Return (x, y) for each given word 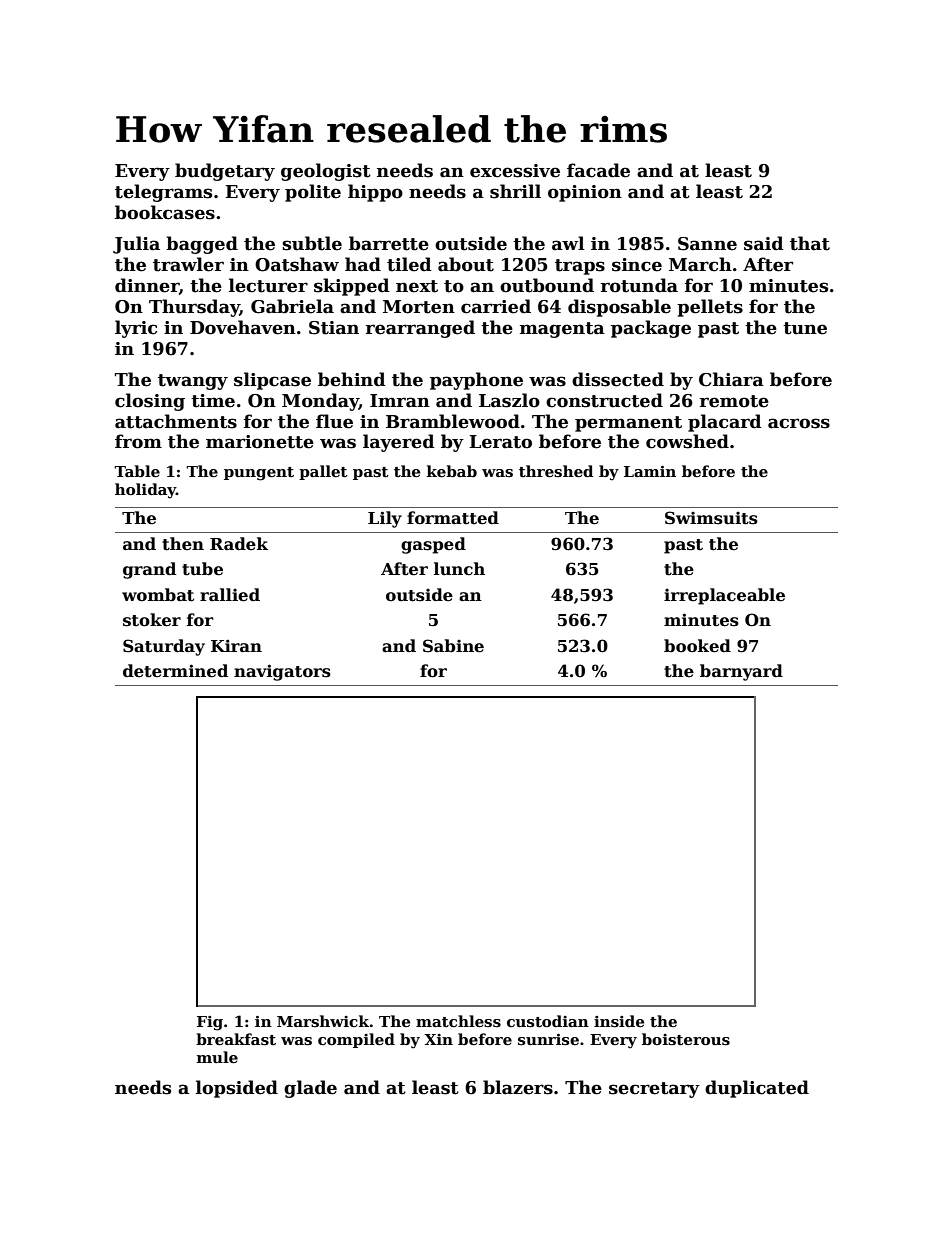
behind (352, 379)
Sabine (453, 646)
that (810, 243)
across (799, 423)
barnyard (741, 672)
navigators (282, 672)
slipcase (272, 381)
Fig (210, 1023)
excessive (515, 171)
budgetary (225, 172)
